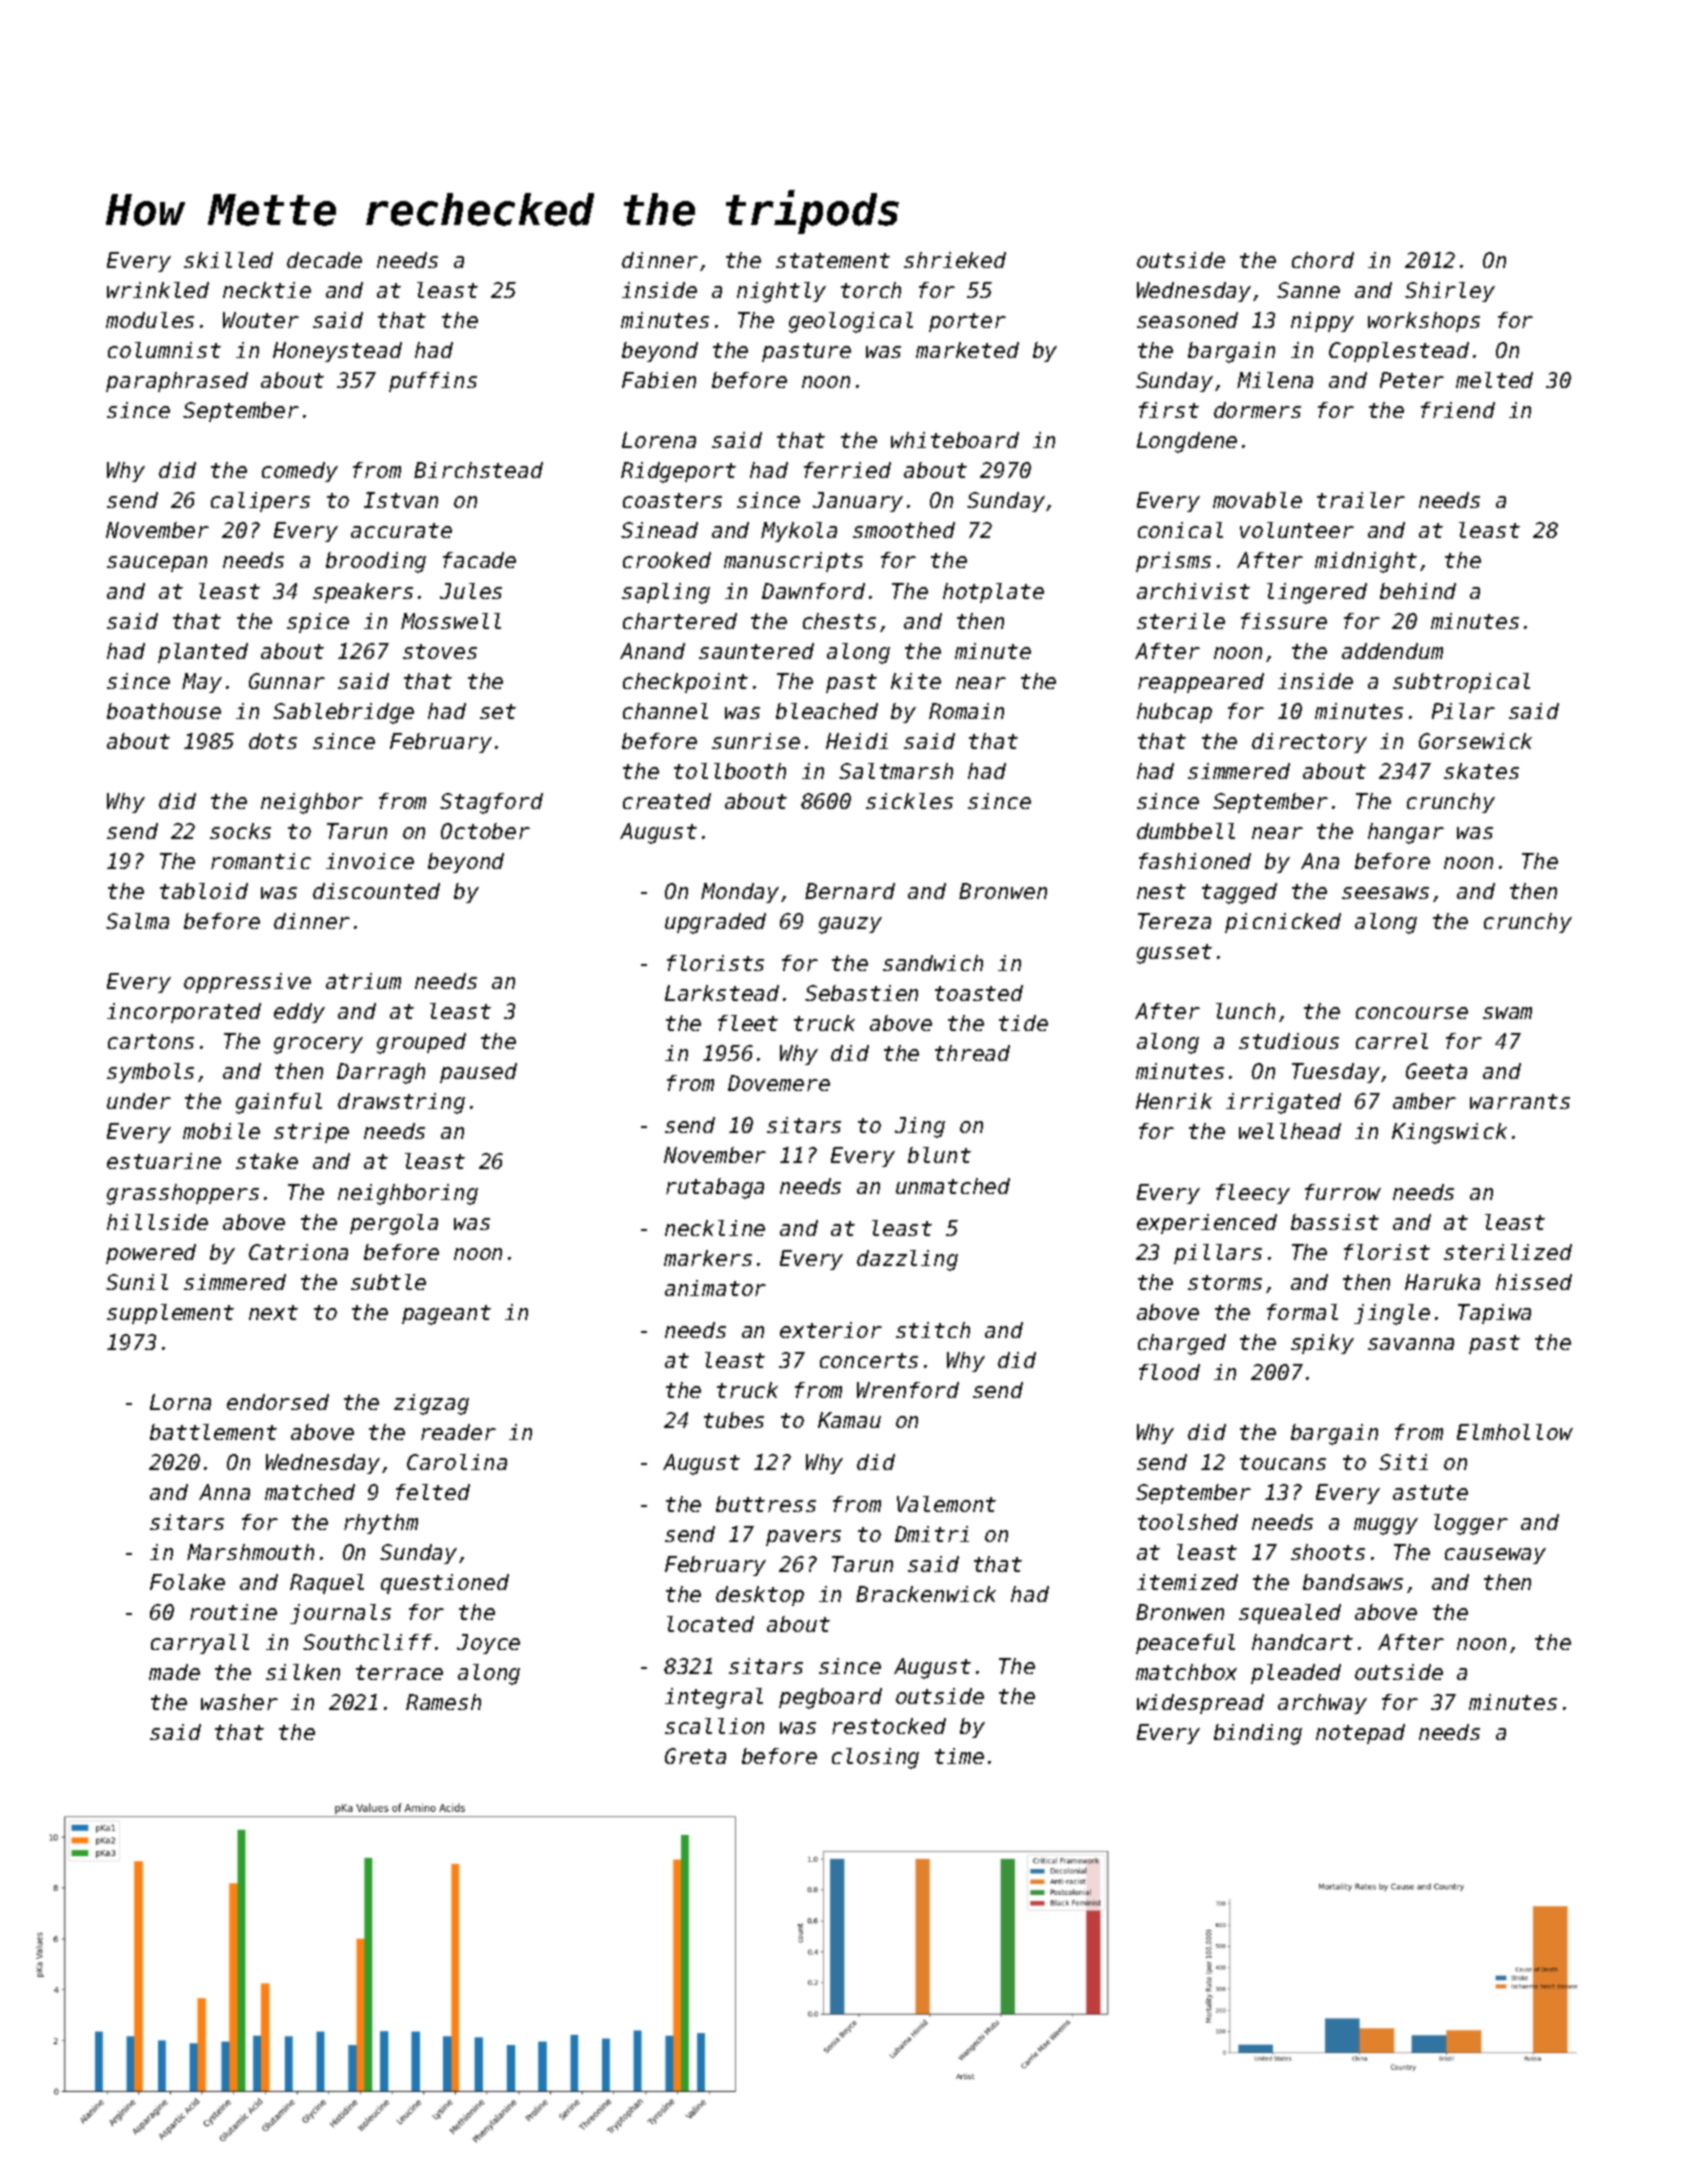  What do you see at coordinates (1412, 1013) in the image?
I see `concourse` at bounding box center [1412, 1013].
